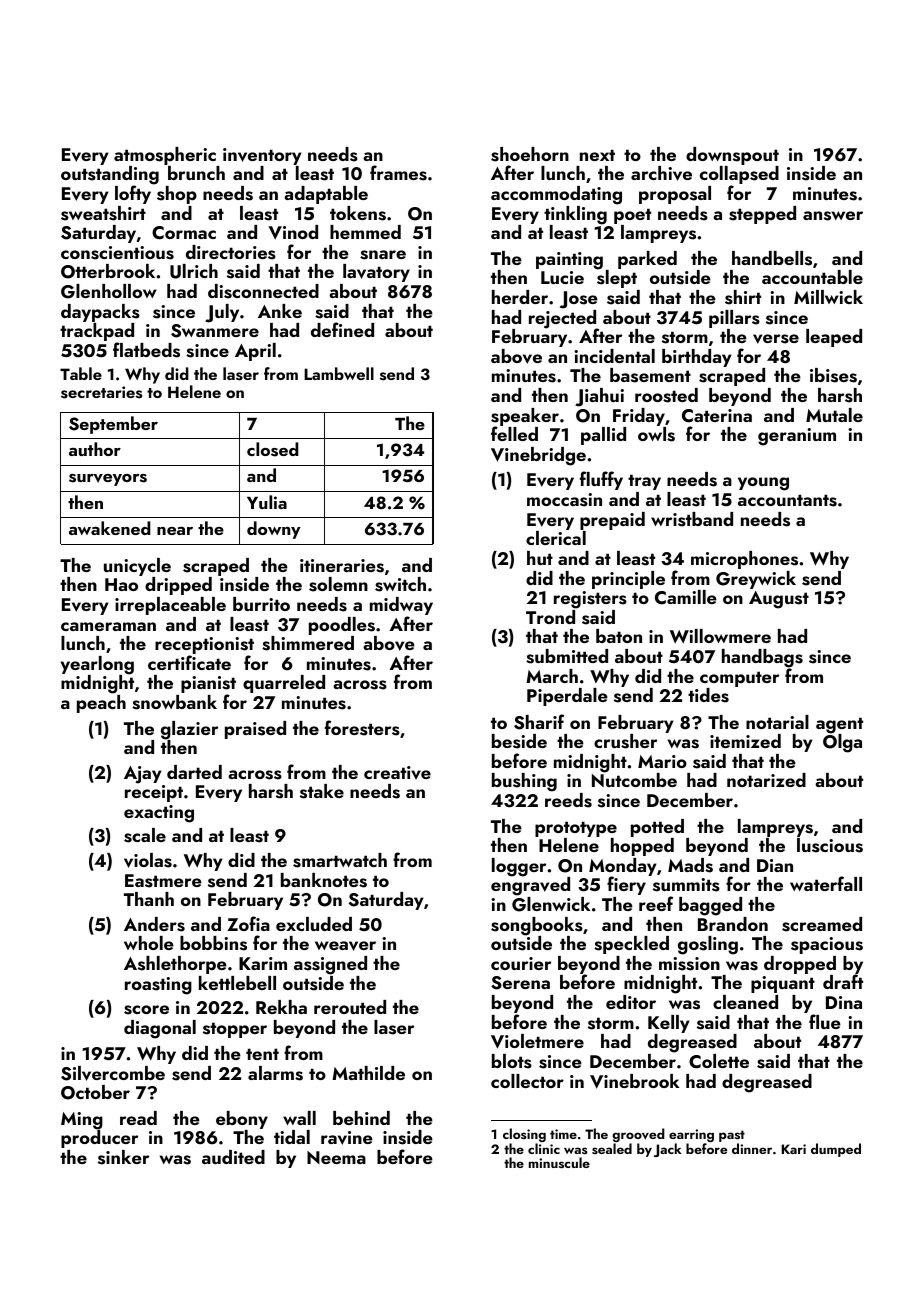  I want to click on defined, so click(342, 329).
